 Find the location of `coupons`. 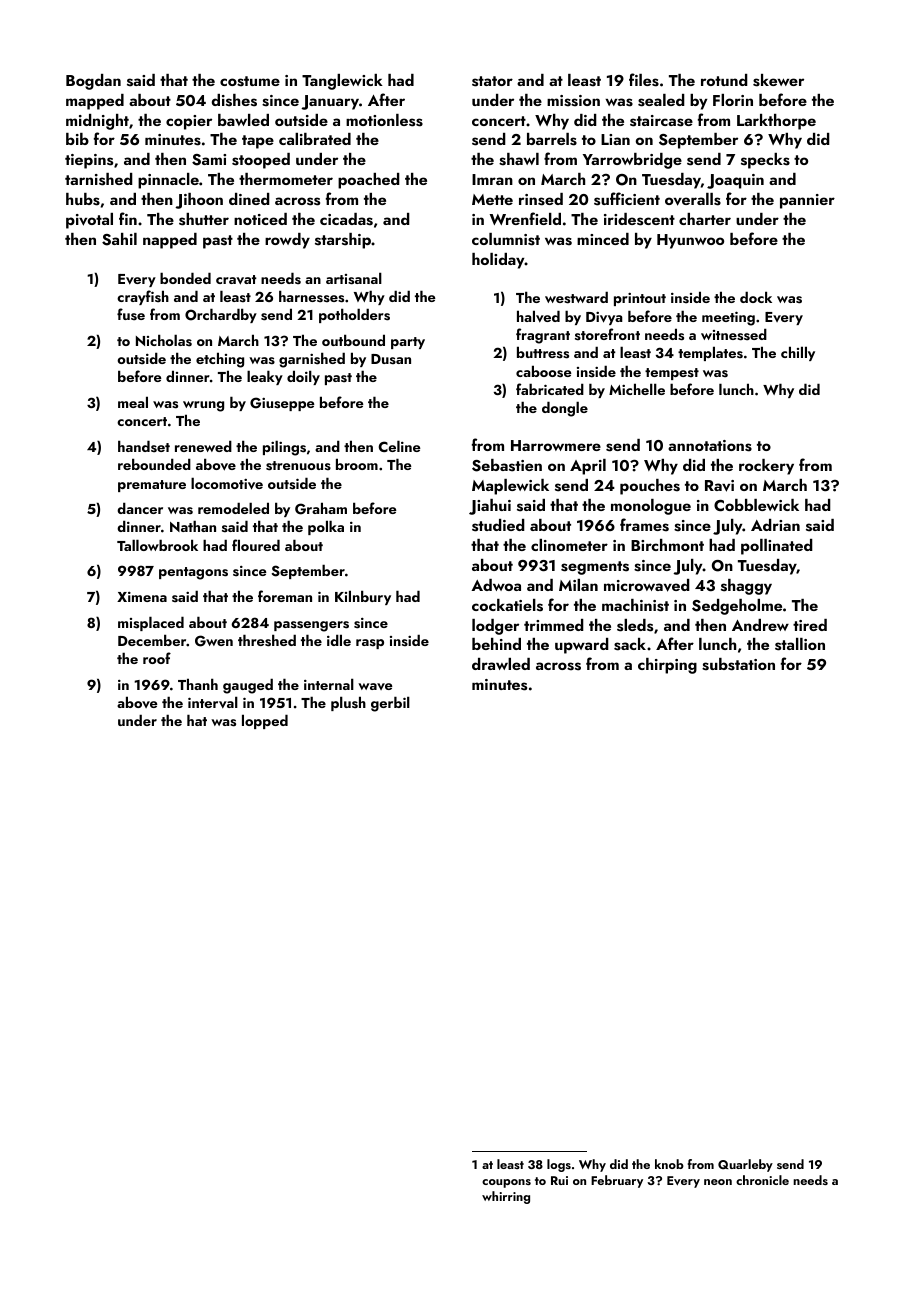

coupons is located at coordinates (506, 1183).
